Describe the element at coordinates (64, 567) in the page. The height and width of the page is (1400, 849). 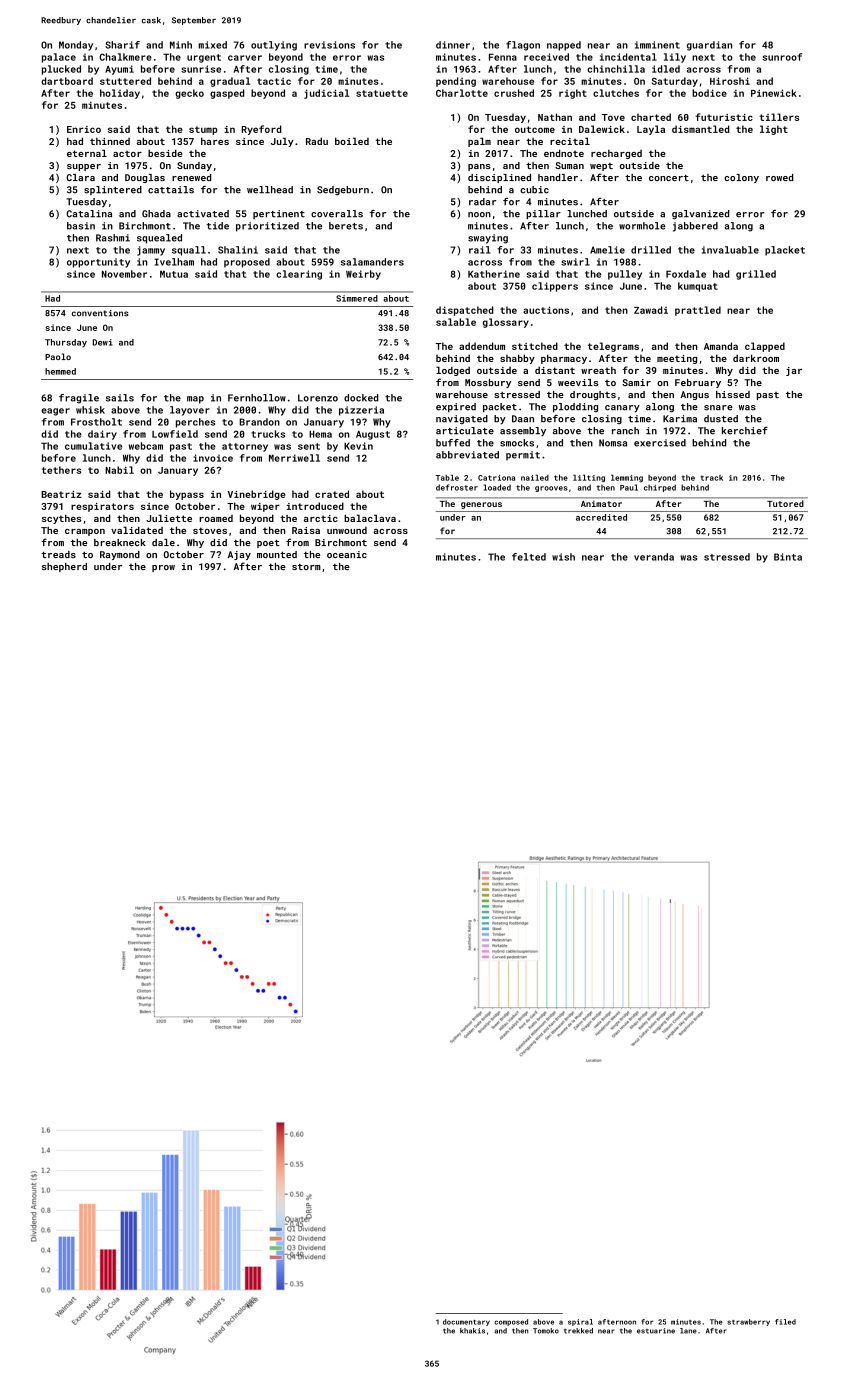
I see `shepherd` at that location.
